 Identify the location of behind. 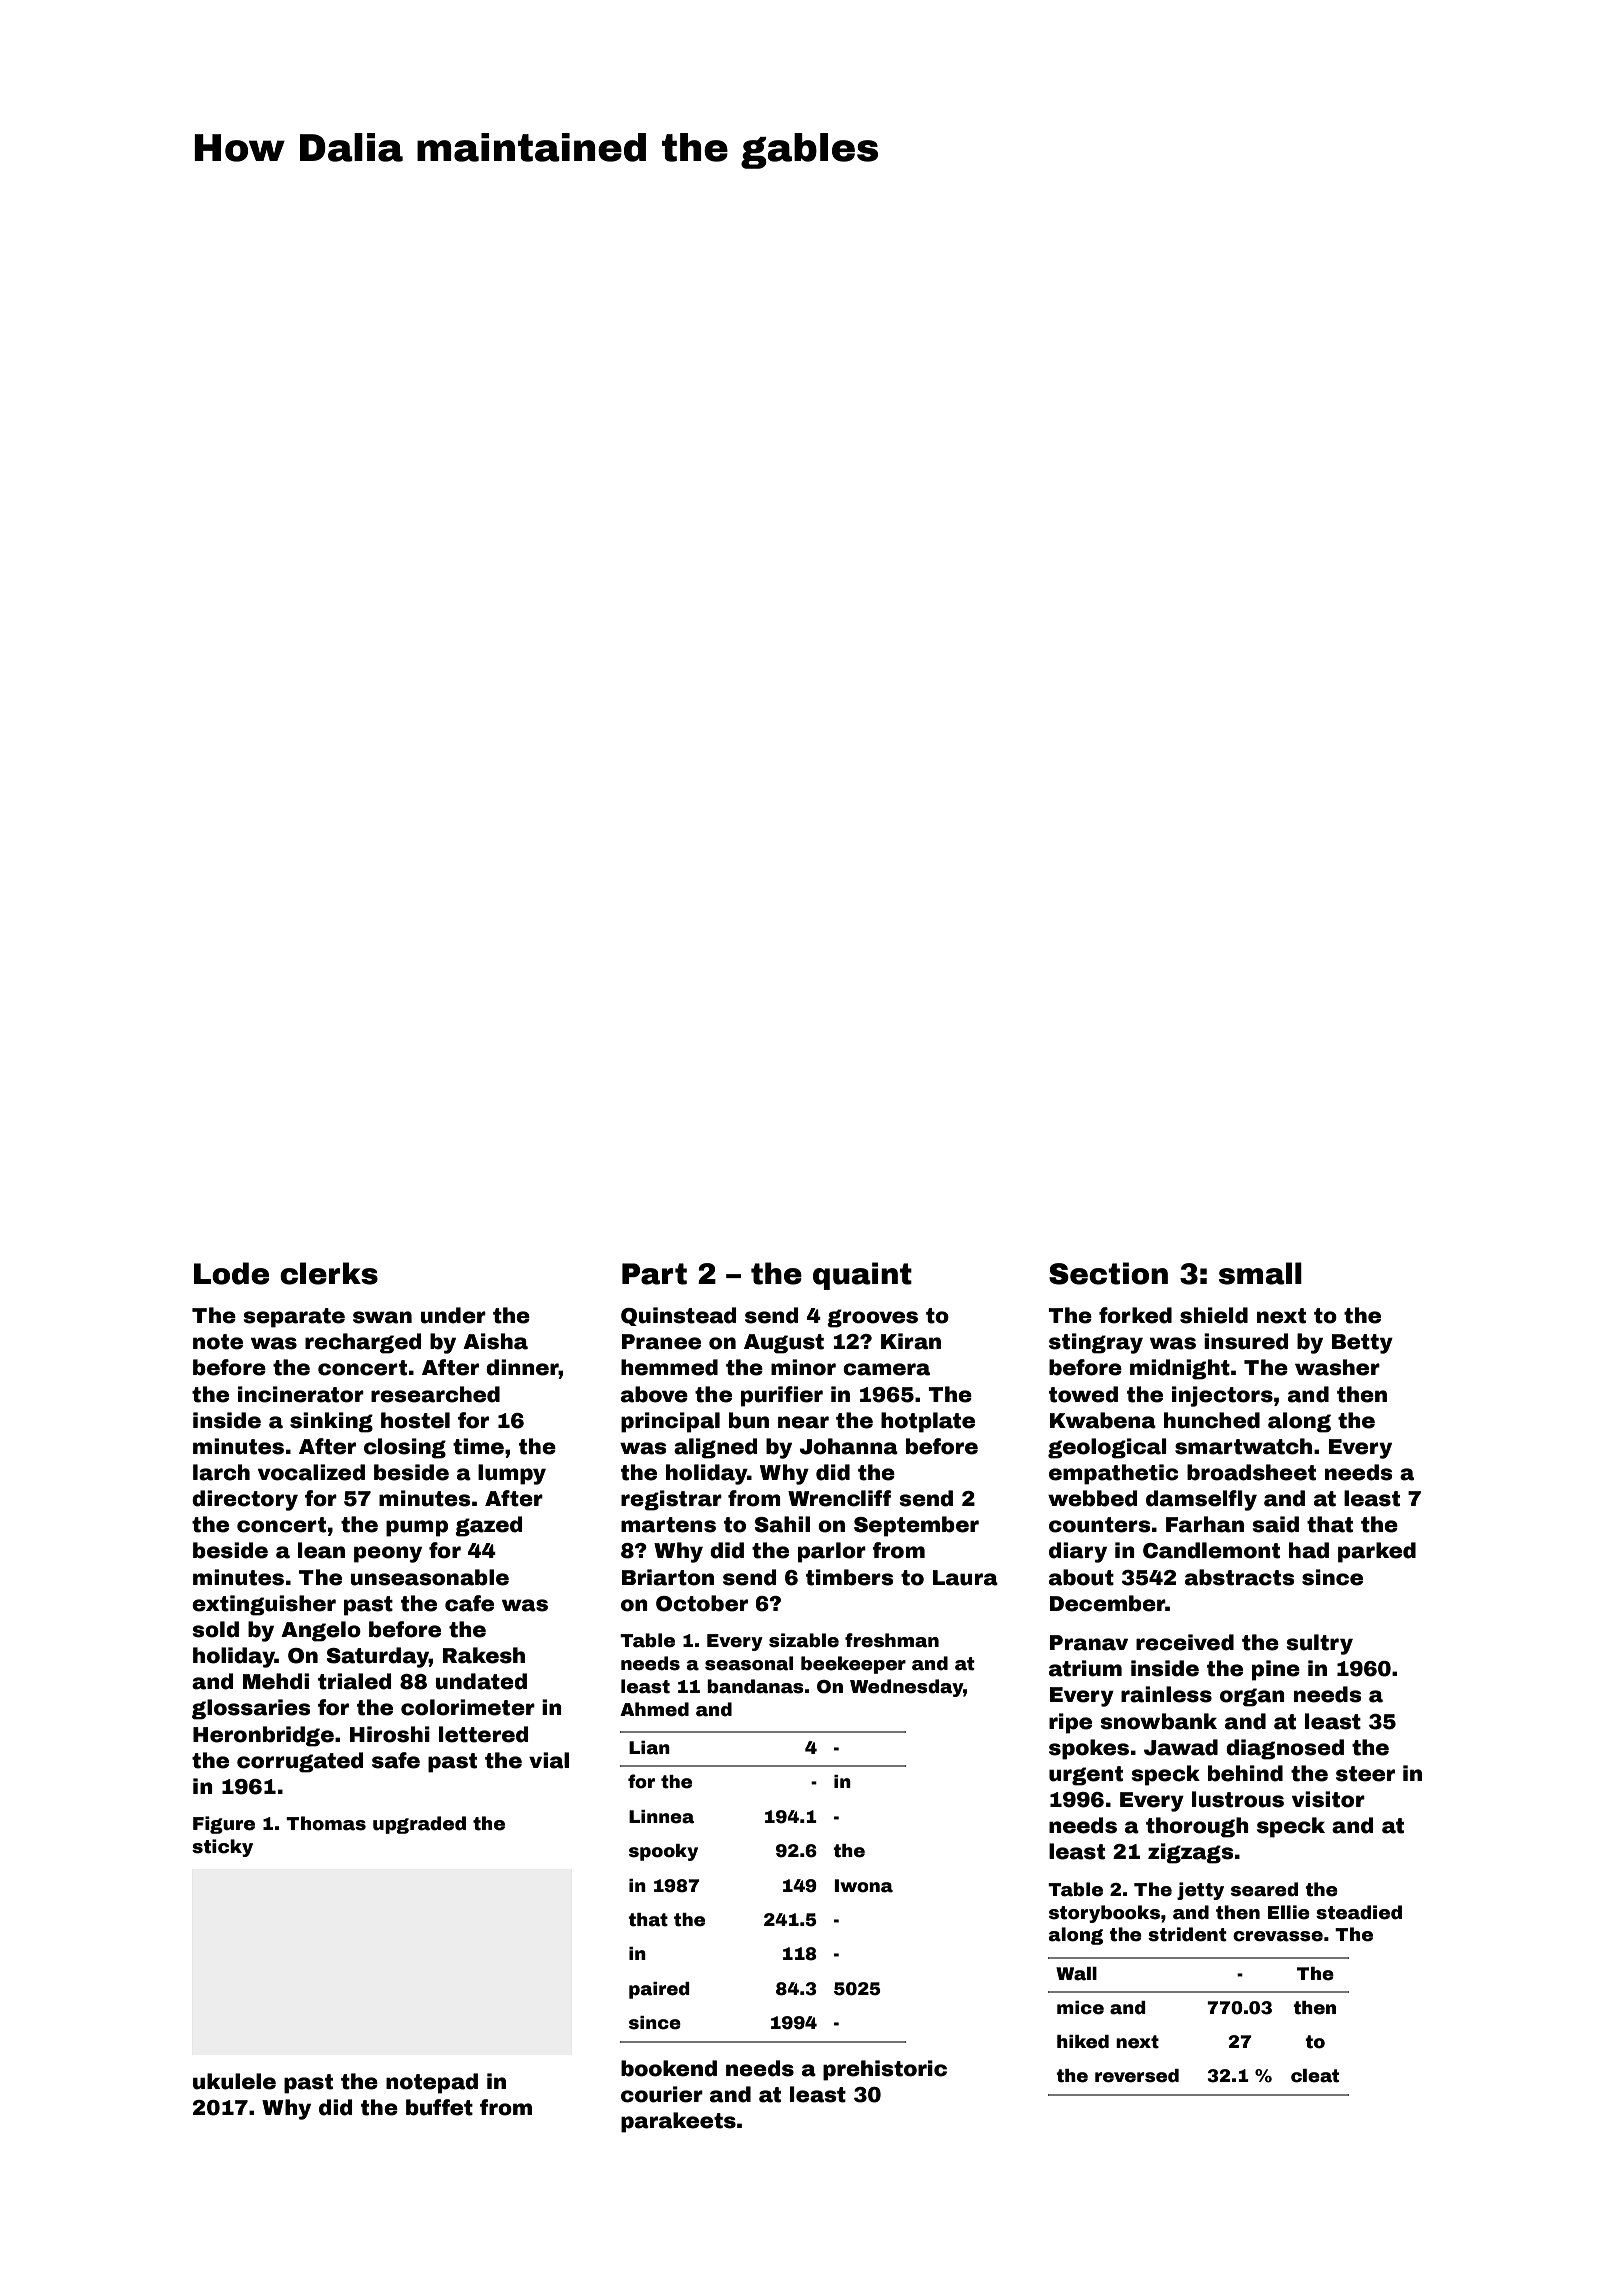
(1245, 1773).
